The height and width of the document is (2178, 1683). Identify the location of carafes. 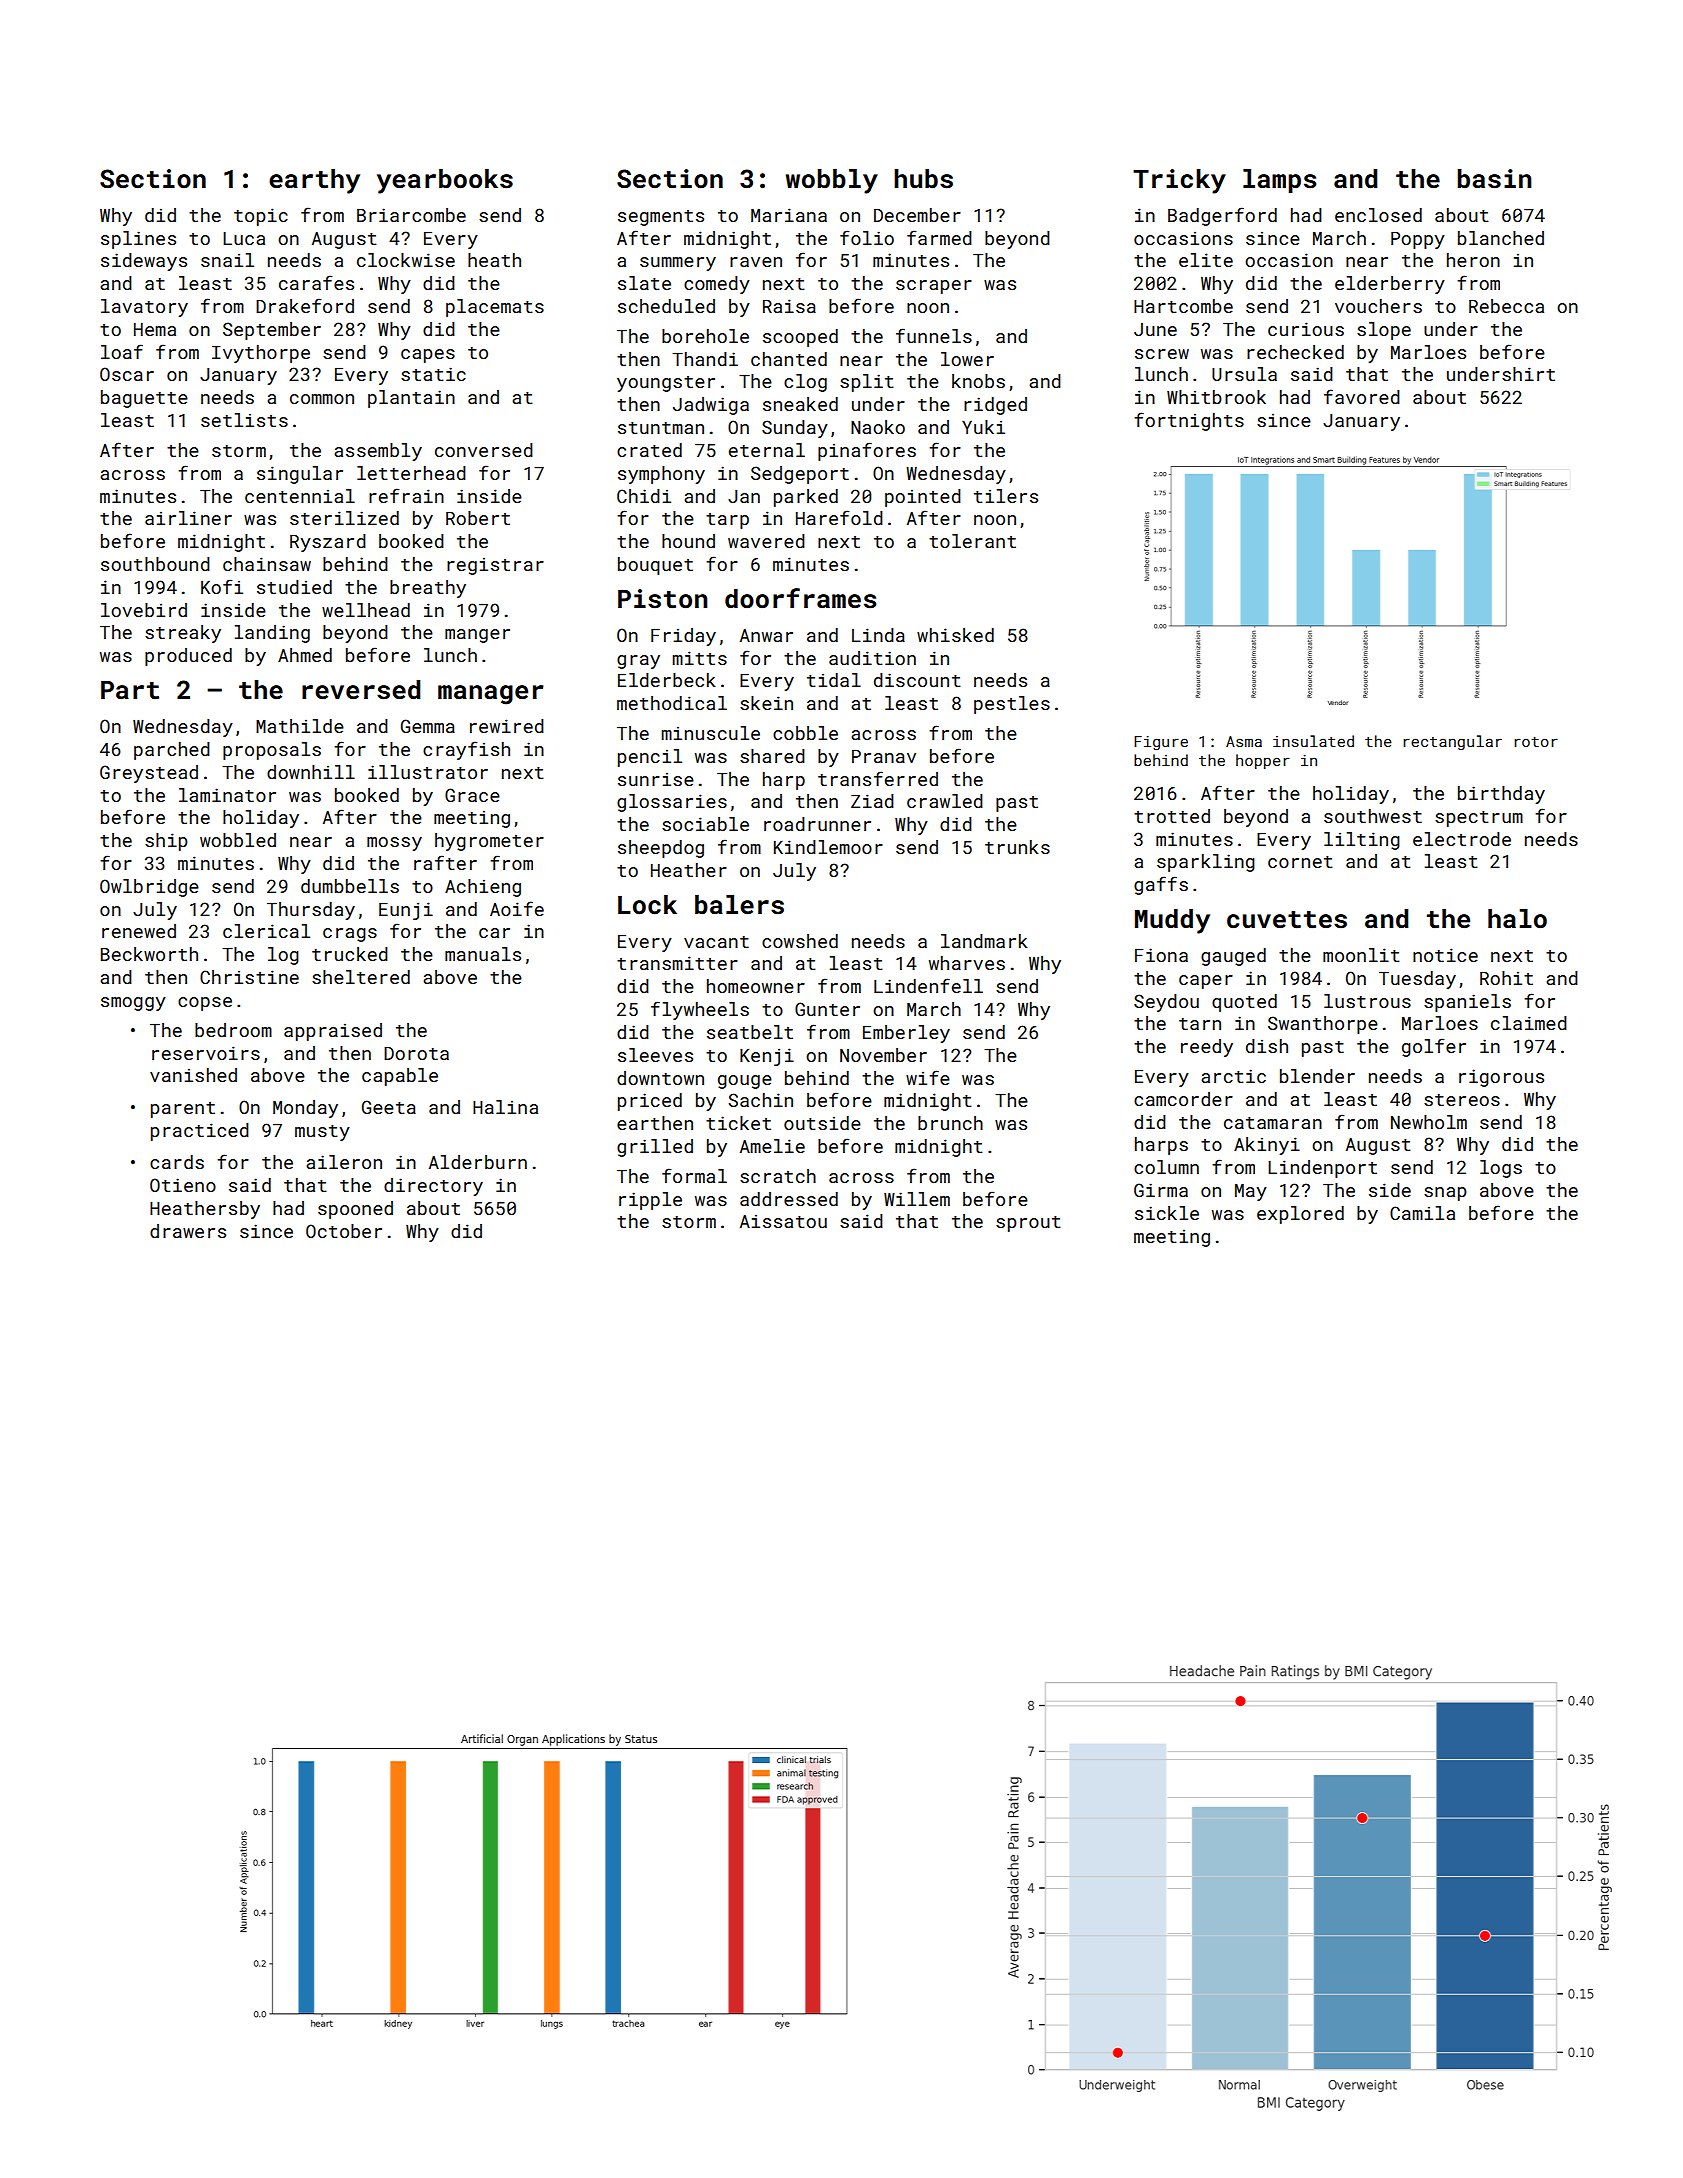
(316, 282).
